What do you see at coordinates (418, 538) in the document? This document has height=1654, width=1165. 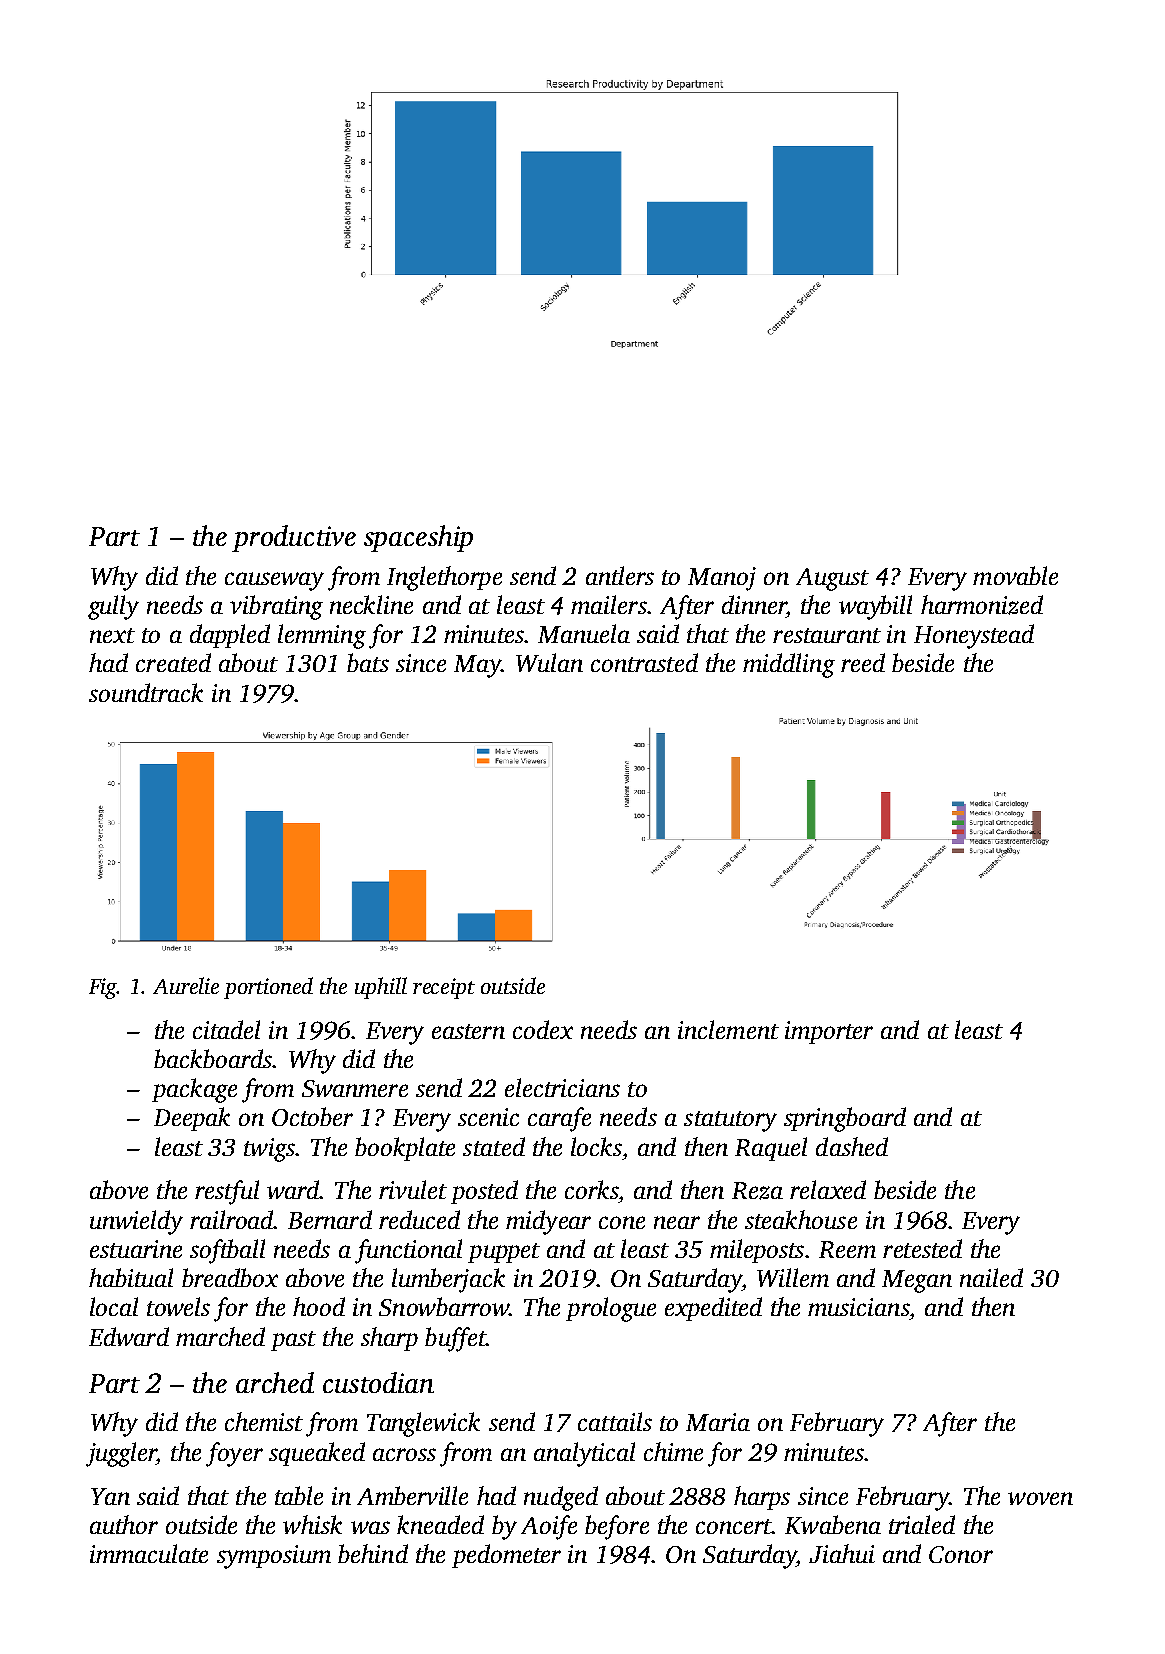 I see `spaceship` at bounding box center [418, 538].
